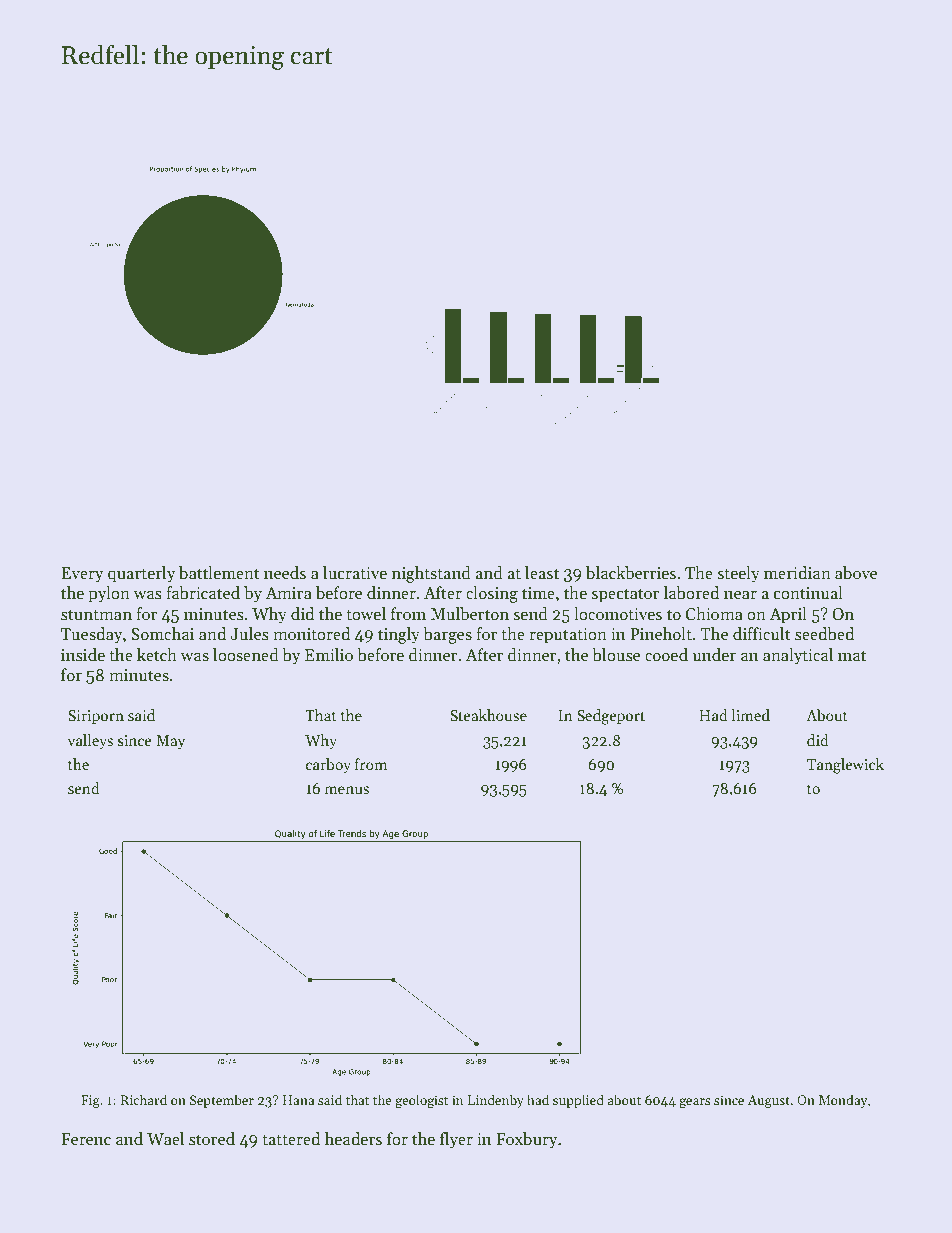 The height and width of the document is (1233, 952). I want to click on quarterly, so click(142, 574).
